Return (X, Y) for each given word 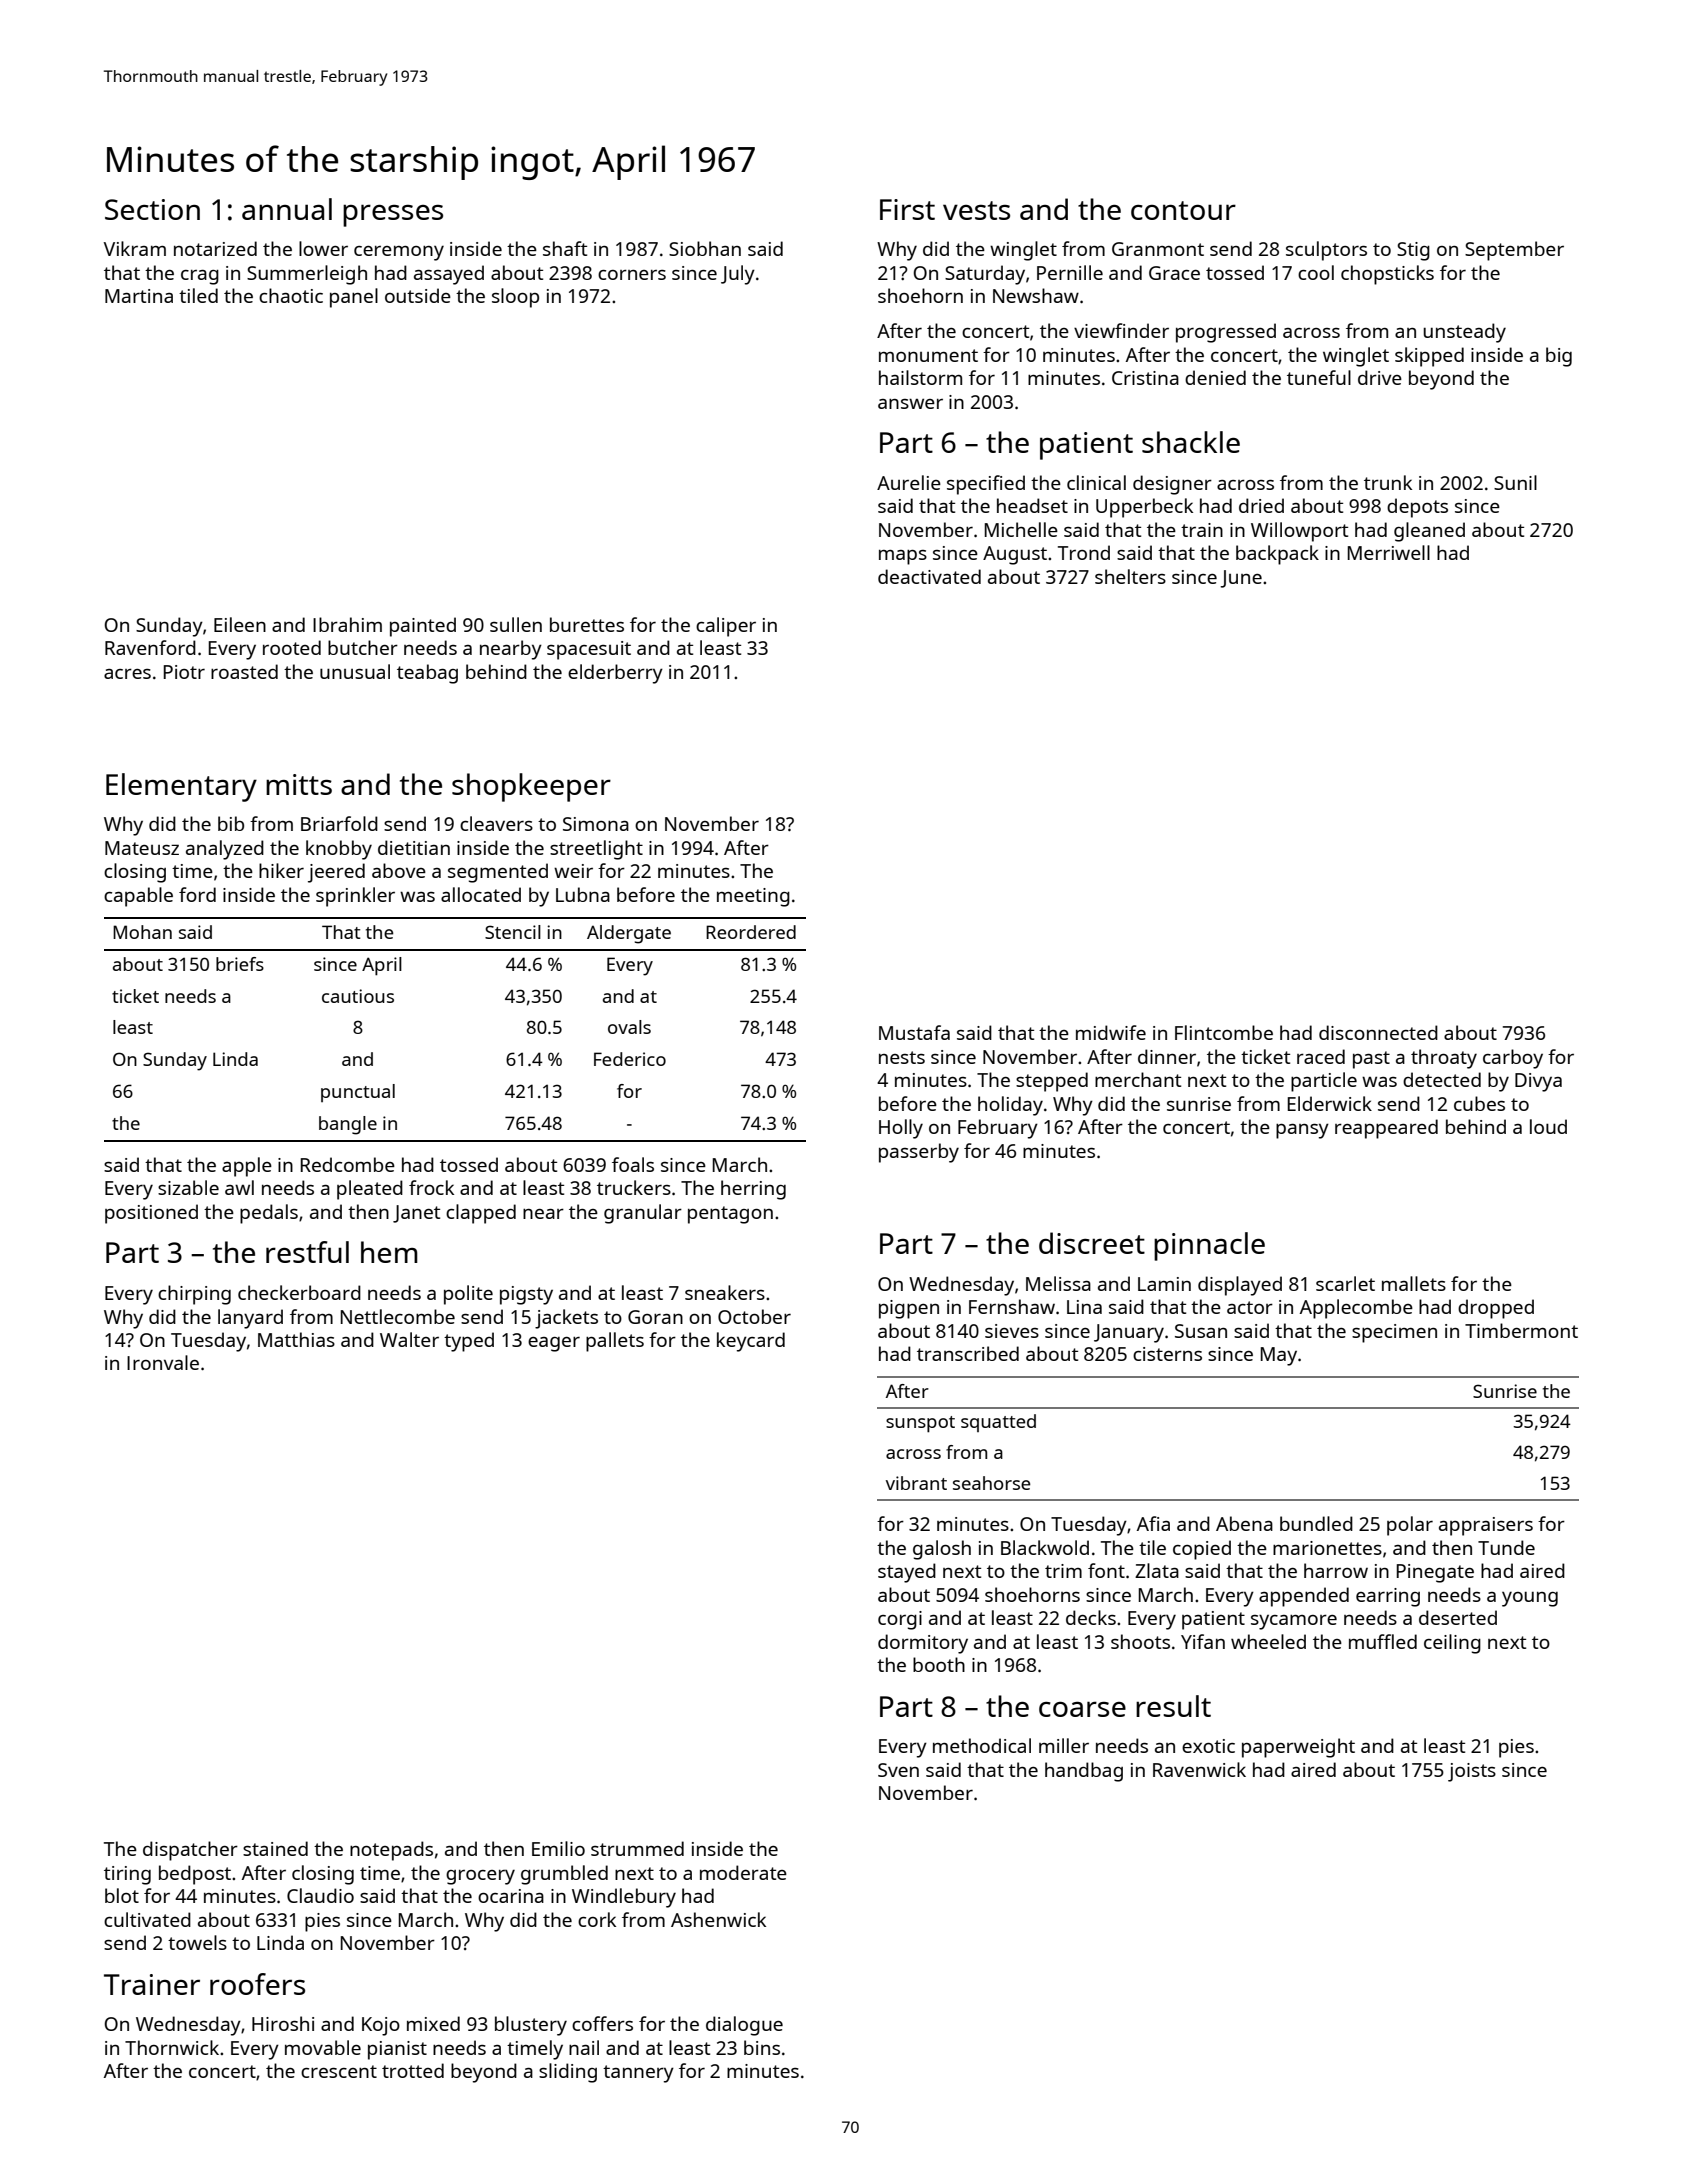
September (1514, 251)
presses (393, 215)
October (754, 1316)
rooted (292, 647)
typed (469, 1342)
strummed (637, 1848)
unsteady (1464, 333)
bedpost (195, 1875)
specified (986, 485)
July (738, 275)
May (1279, 1356)
